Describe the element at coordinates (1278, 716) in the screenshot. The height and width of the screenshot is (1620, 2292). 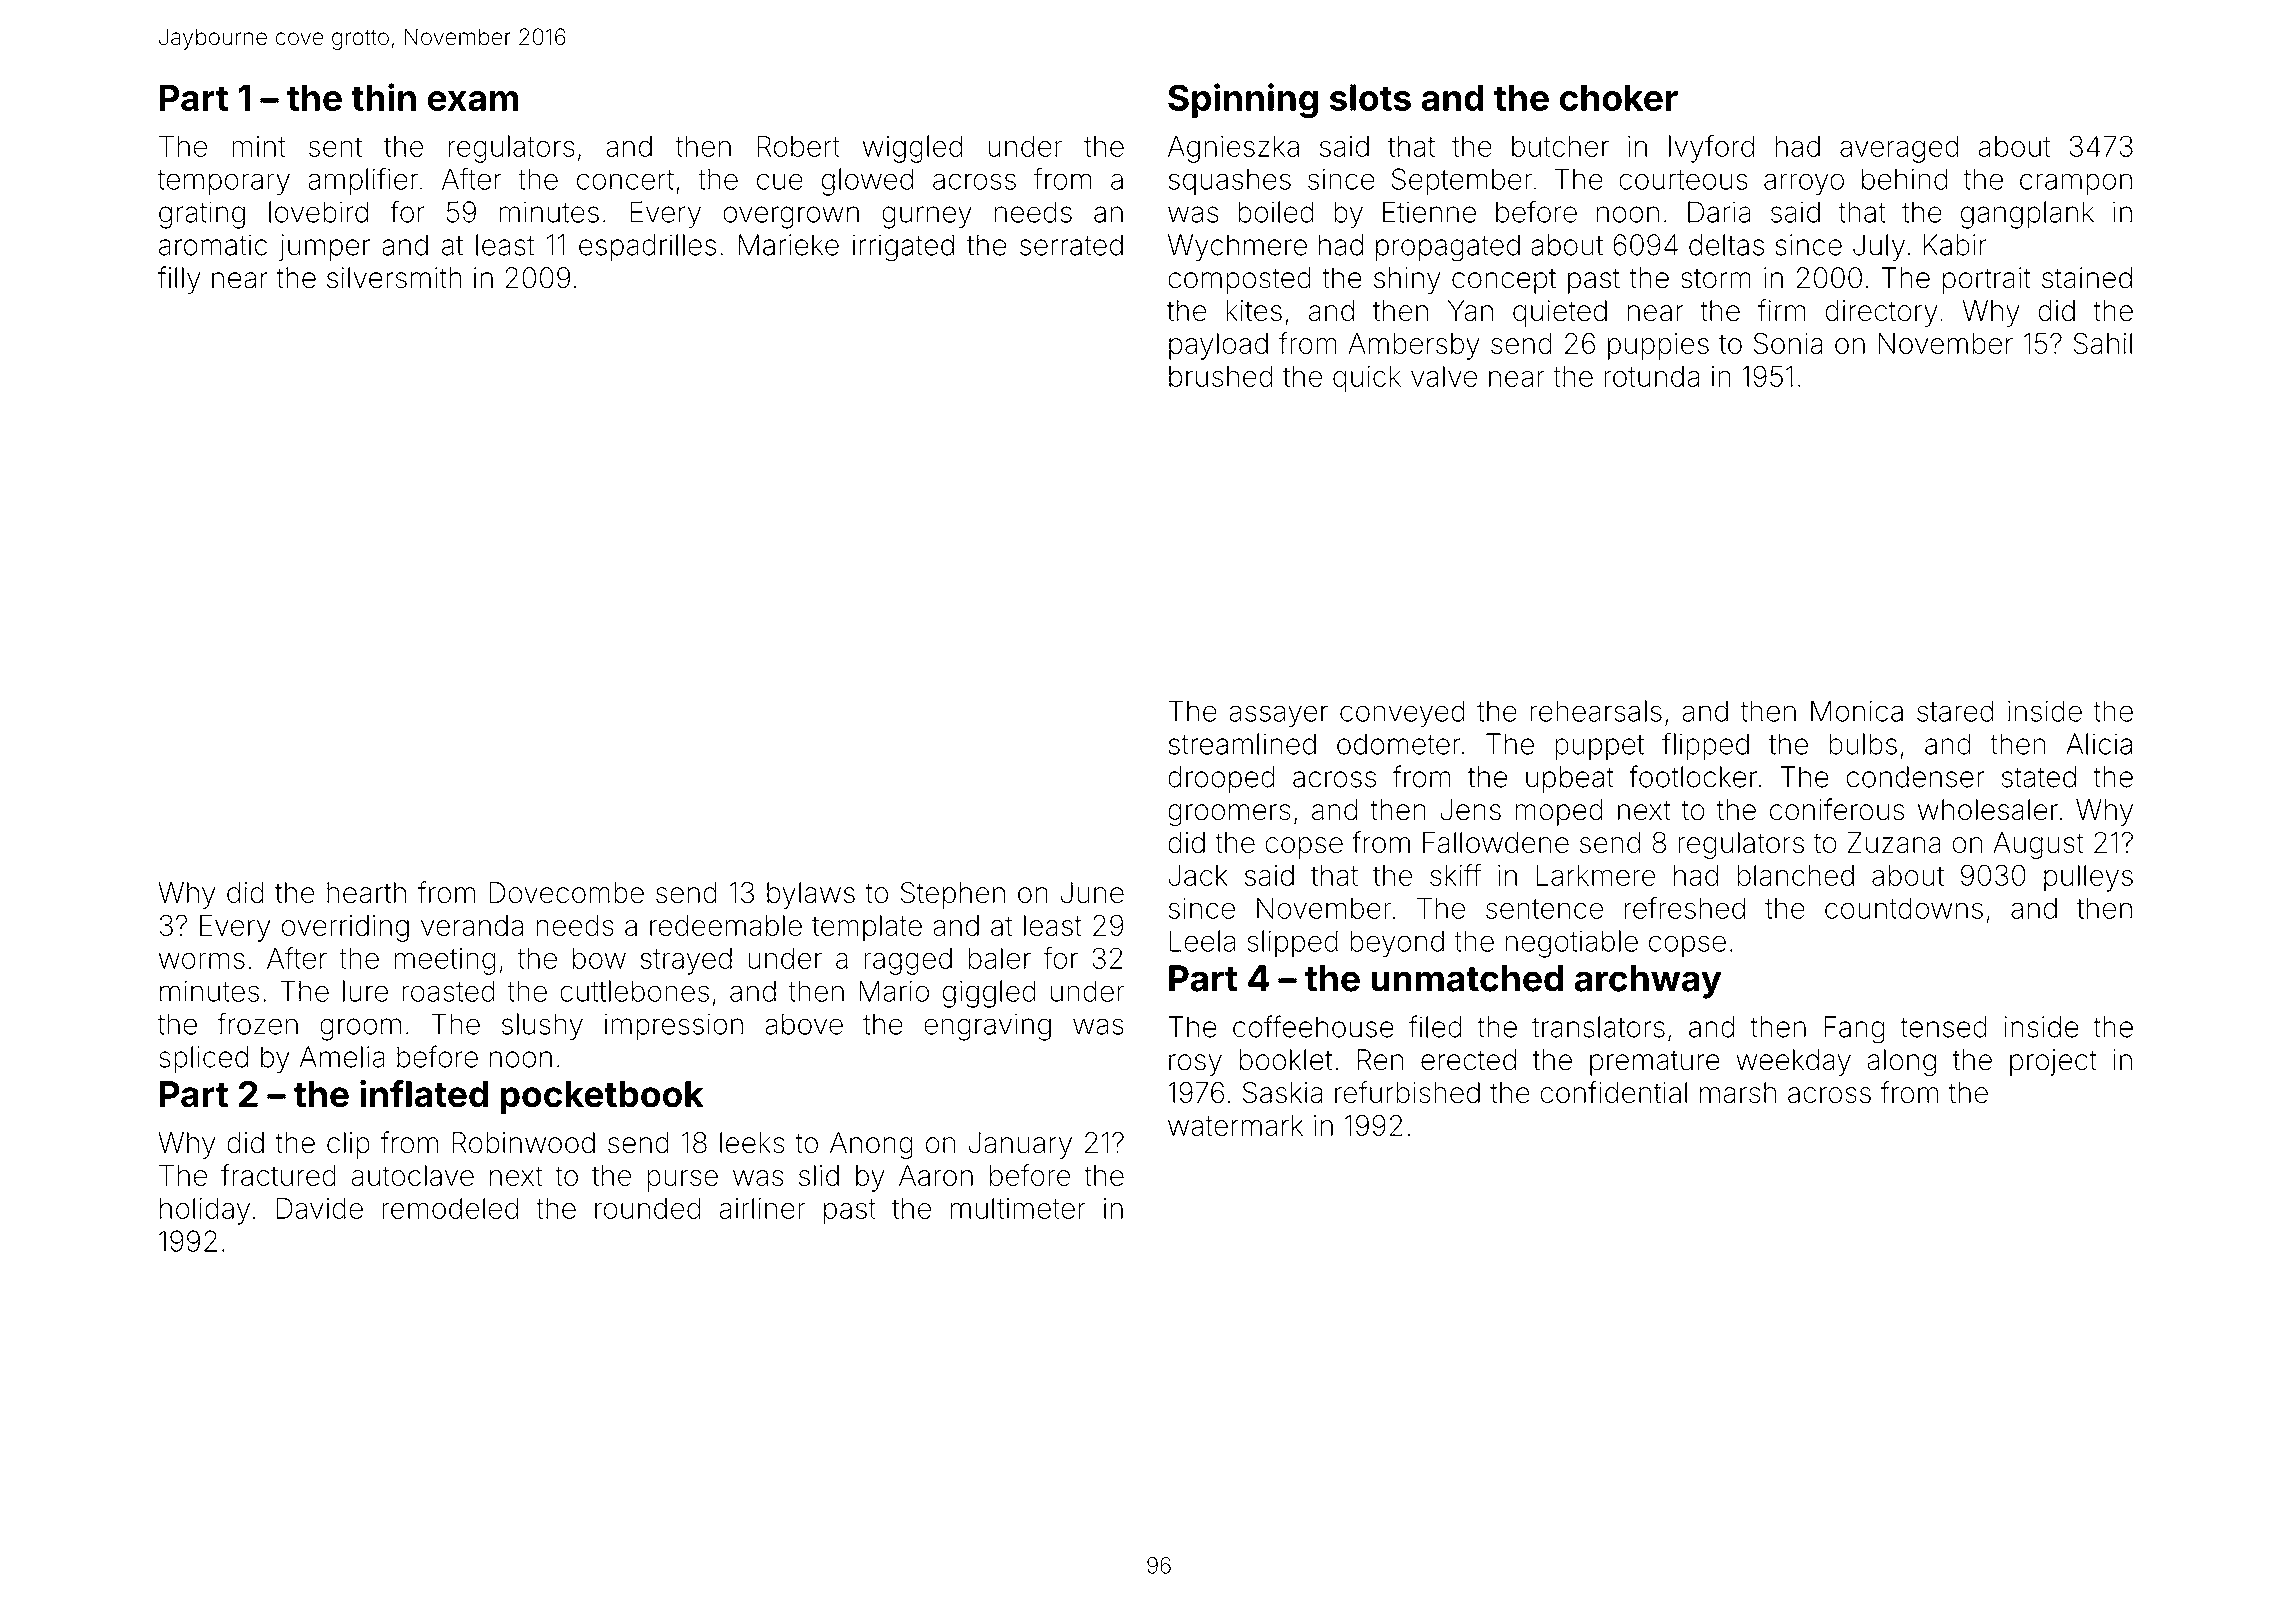
I see `assayer` at that location.
